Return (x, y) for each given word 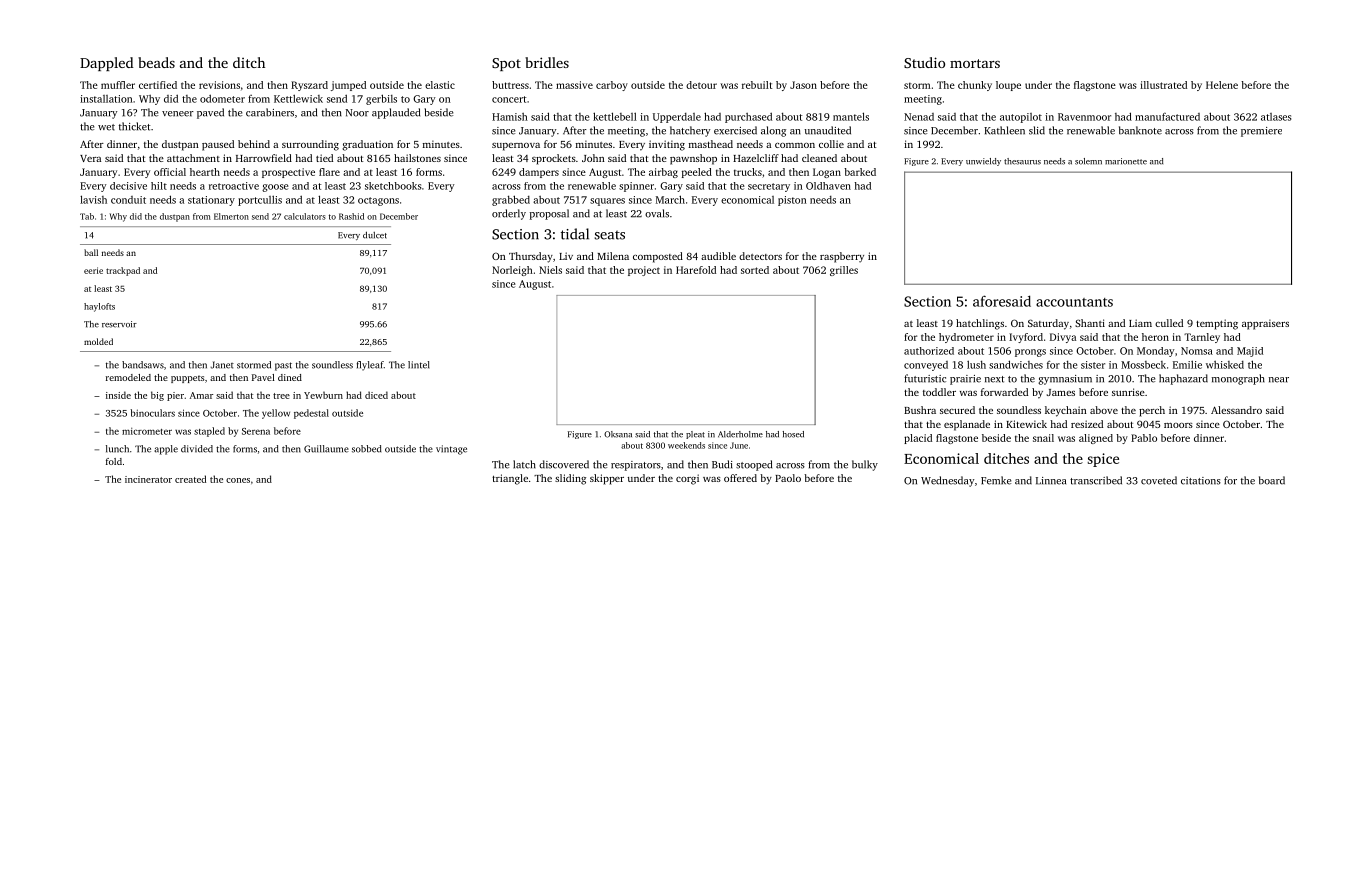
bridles (547, 62)
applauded (396, 113)
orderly (509, 214)
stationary (211, 201)
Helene (1222, 85)
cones (238, 480)
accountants (1074, 302)
